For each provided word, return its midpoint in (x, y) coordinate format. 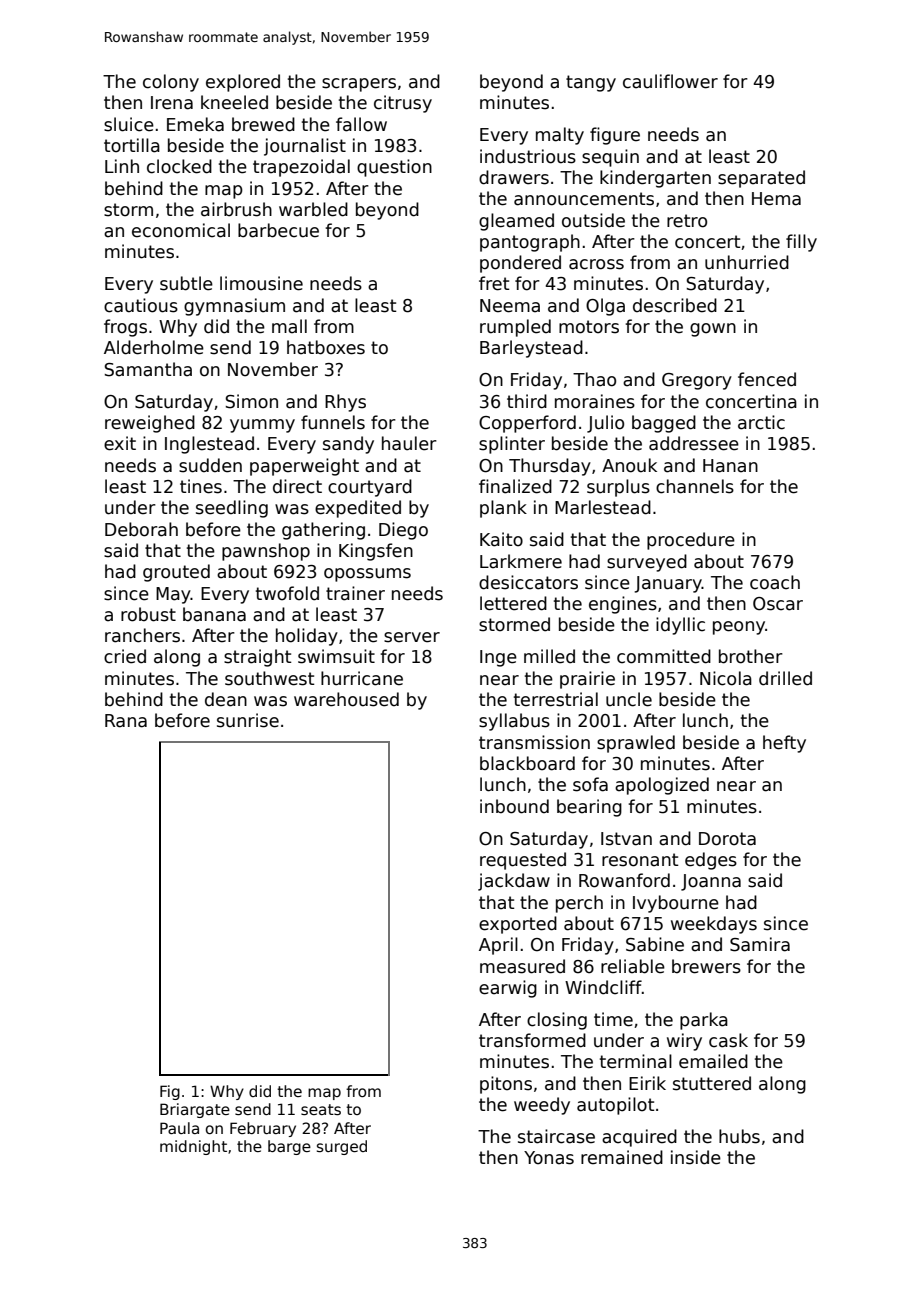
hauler (409, 443)
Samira (760, 944)
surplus (618, 488)
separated (761, 179)
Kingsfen (376, 552)
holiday (307, 637)
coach (775, 582)
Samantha (148, 369)
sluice (129, 124)
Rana (126, 721)
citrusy (403, 104)
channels (695, 486)
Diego (403, 531)
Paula (179, 1128)
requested (523, 861)
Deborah (141, 529)
